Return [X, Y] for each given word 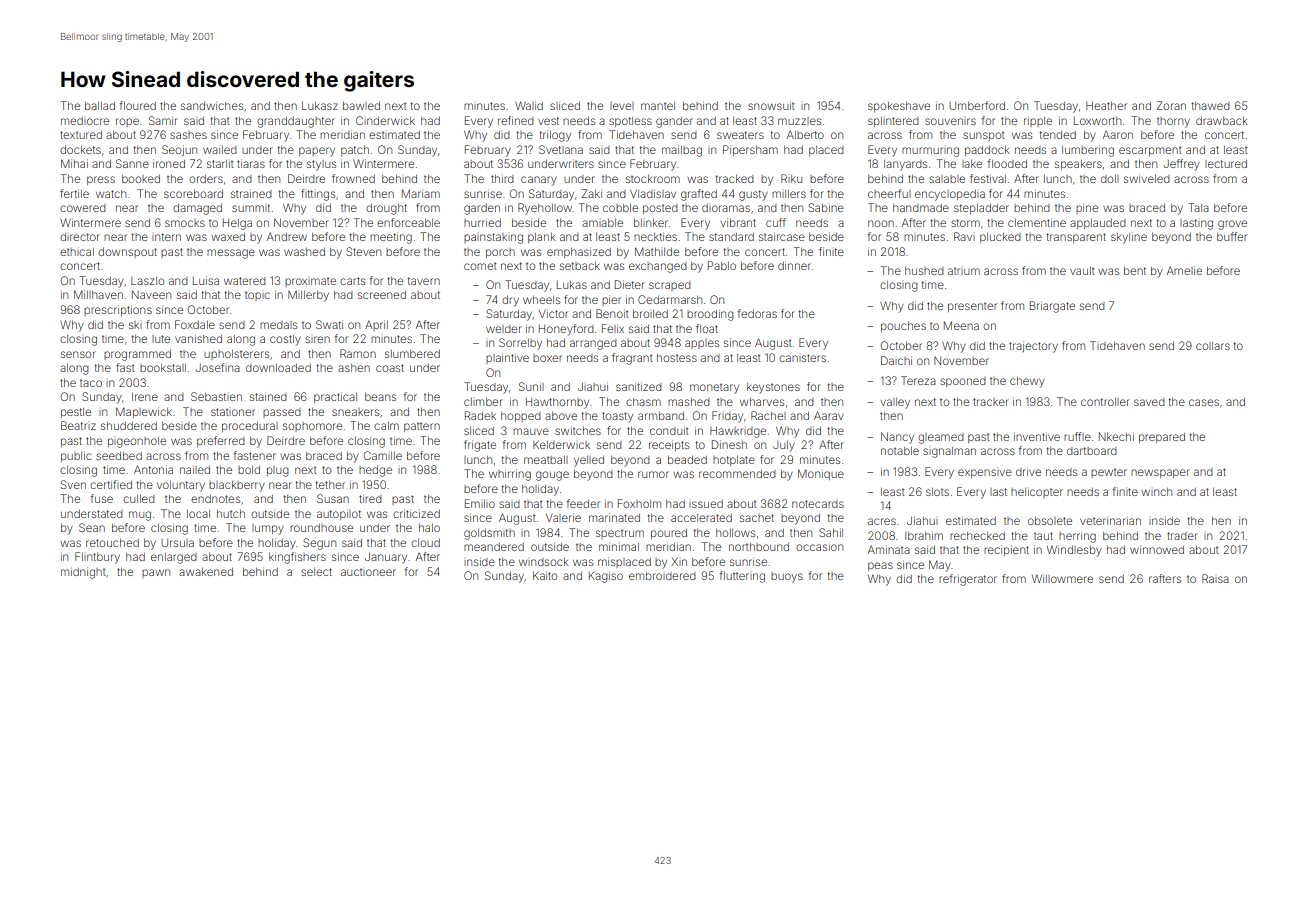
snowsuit [771, 105]
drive [1028, 471]
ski [135, 325]
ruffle [1077, 436]
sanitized [639, 386]
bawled [361, 106]
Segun [319, 544]
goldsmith [489, 534]
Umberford [977, 105]
